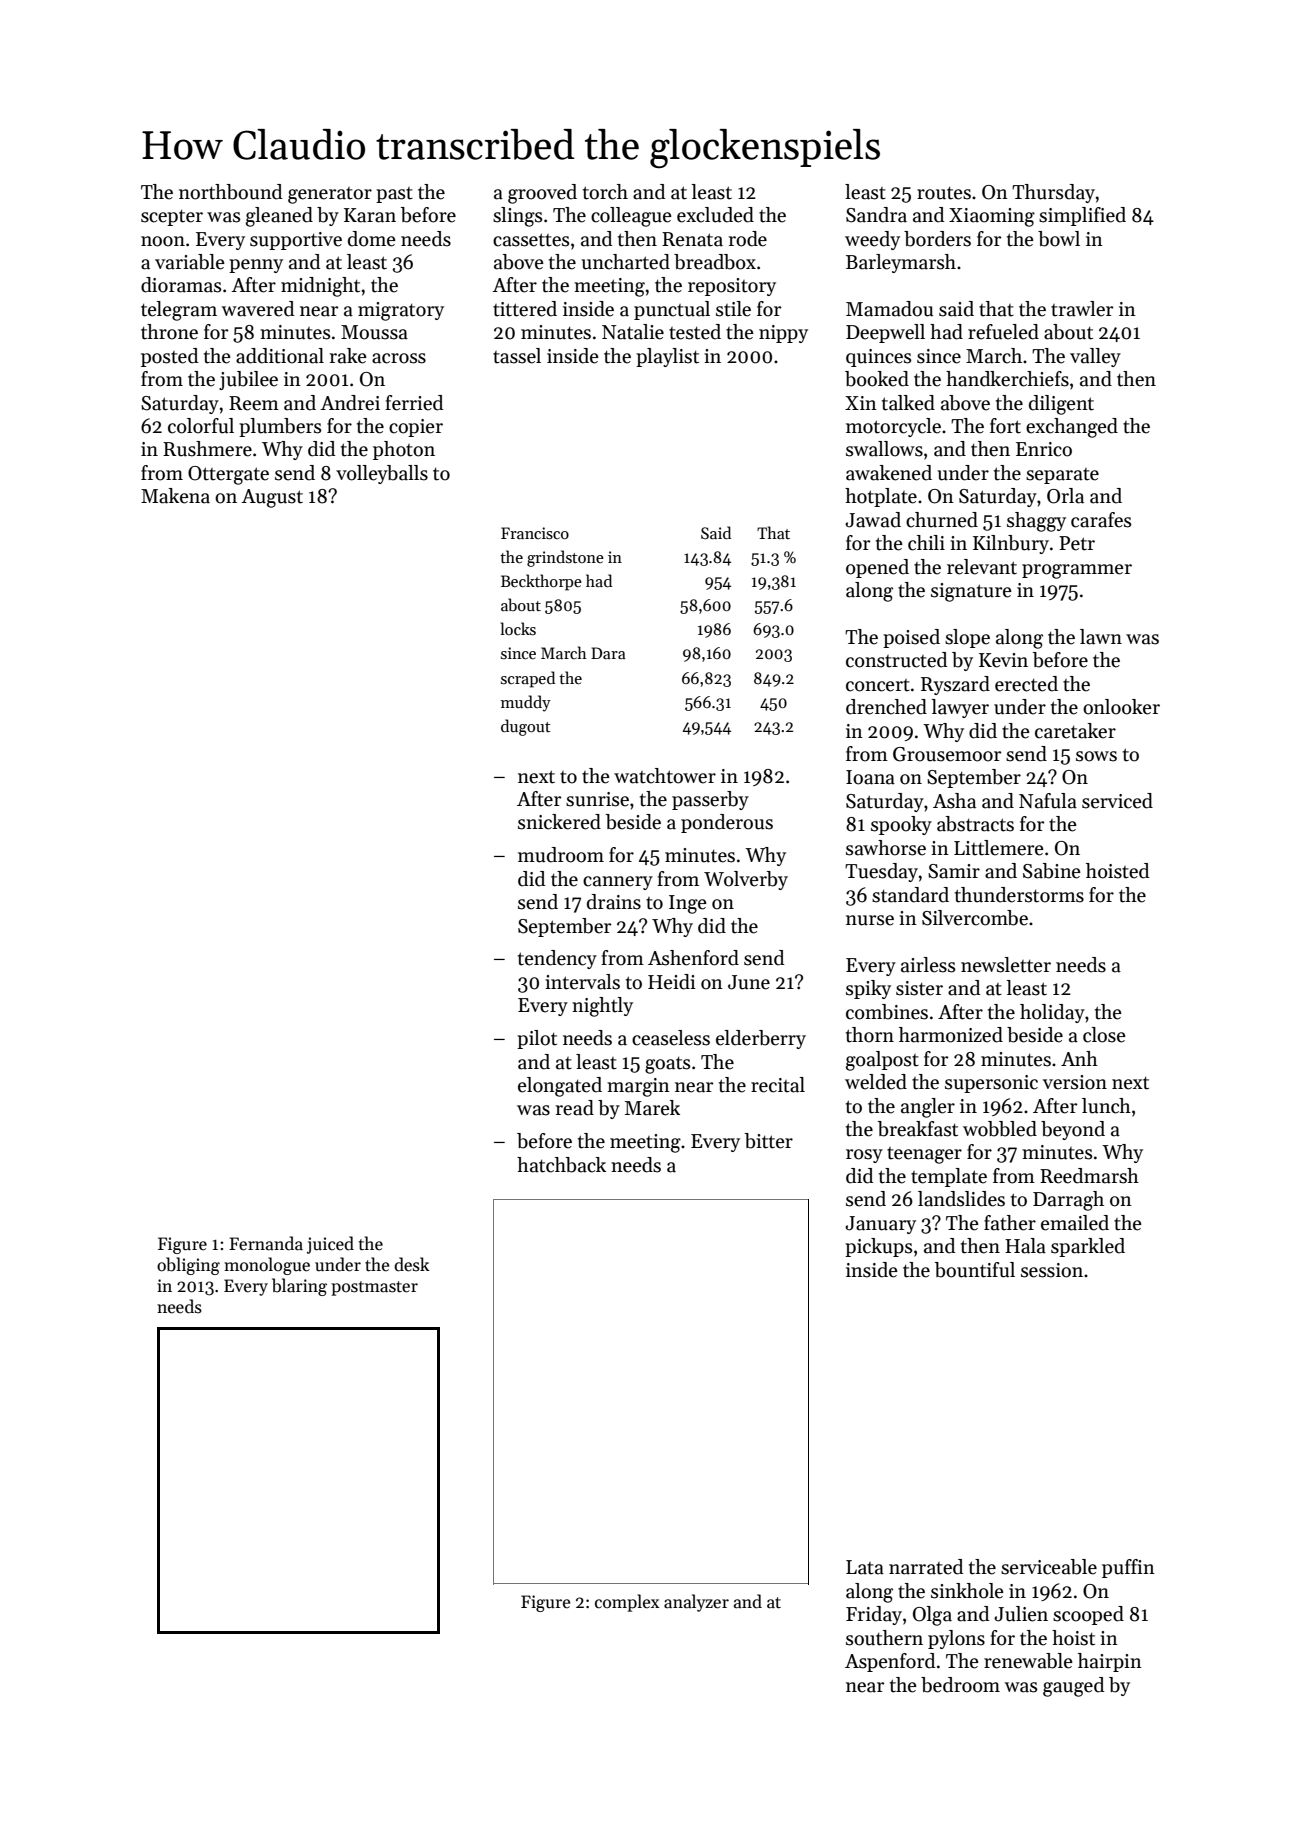  Describe the element at coordinates (537, 1039) in the screenshot. I see `pilot` at that location.
